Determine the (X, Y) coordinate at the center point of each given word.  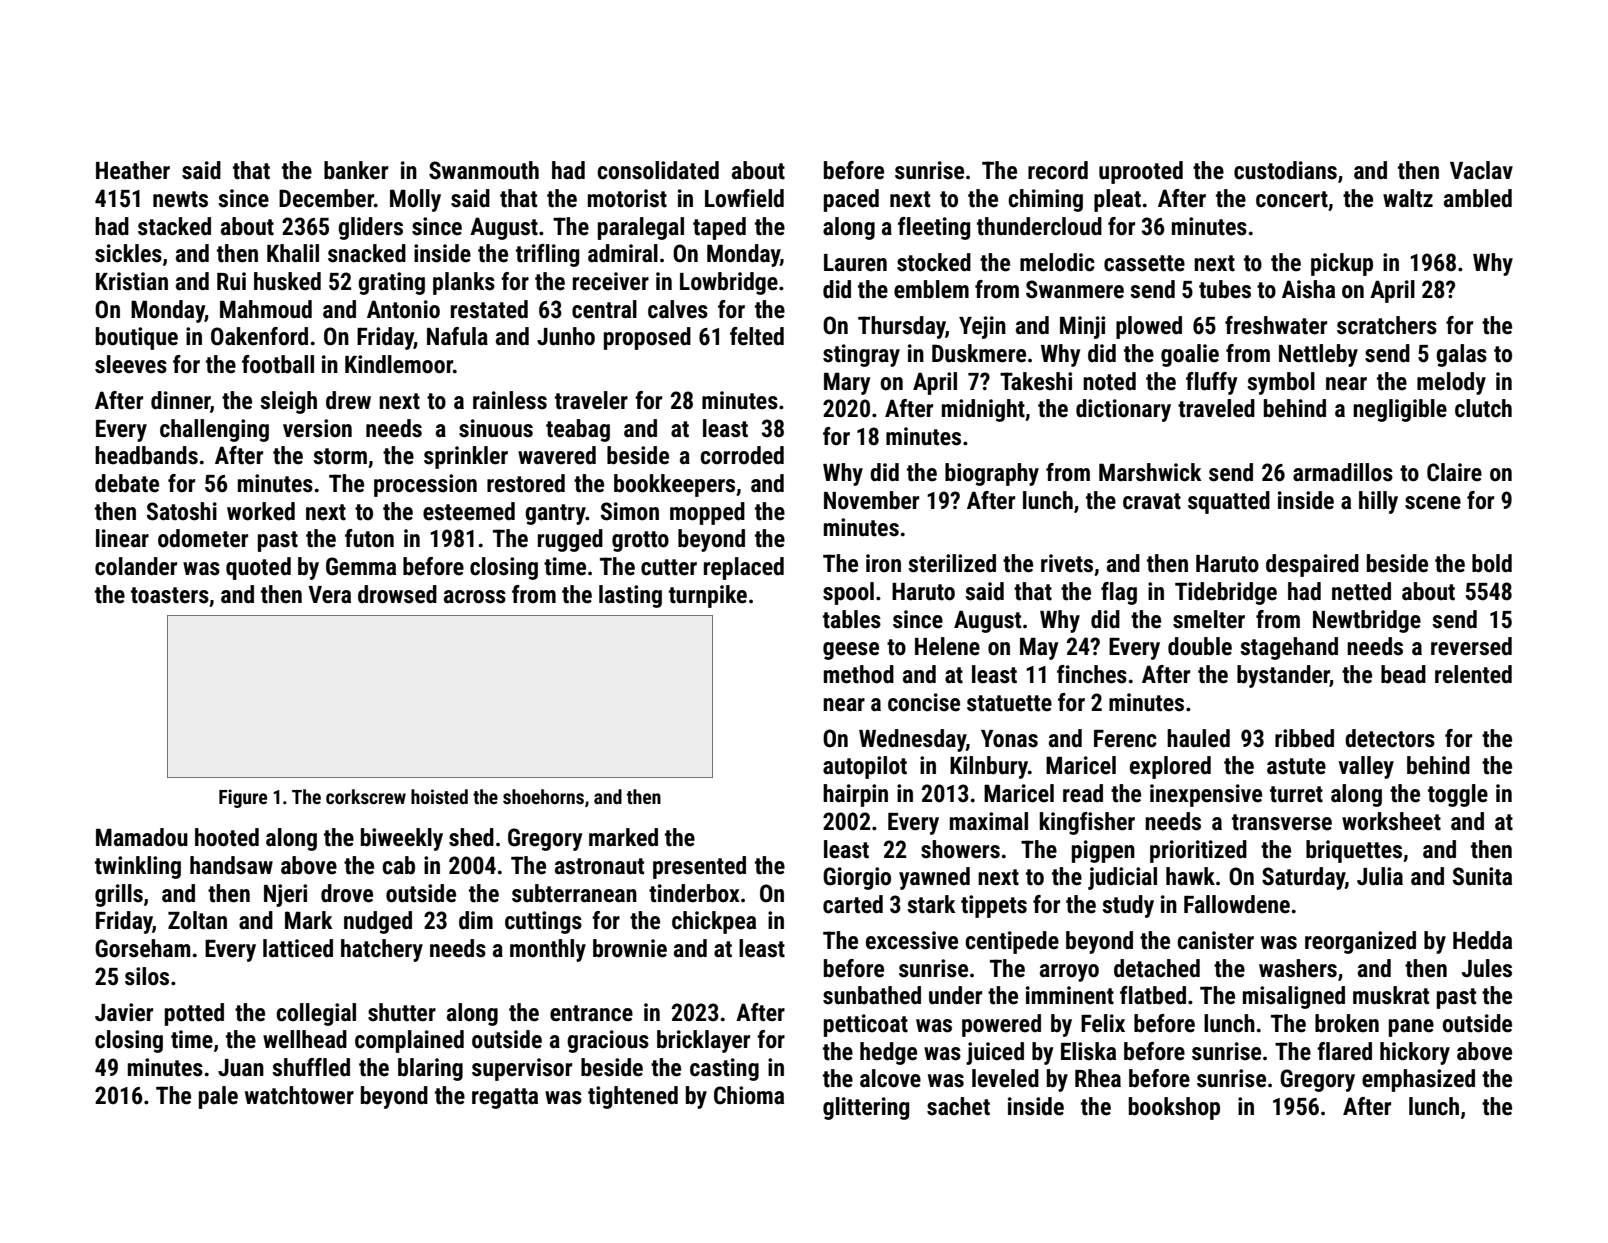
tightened (633, 1097)
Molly (415, 200)
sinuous (496, 428)
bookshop (1174, 1108)
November (871, 500)
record (1058, 170)
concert (1292, 199)
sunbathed (872, 995)
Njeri (285, 895)
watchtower (299, 1095)
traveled (1216, 408)
